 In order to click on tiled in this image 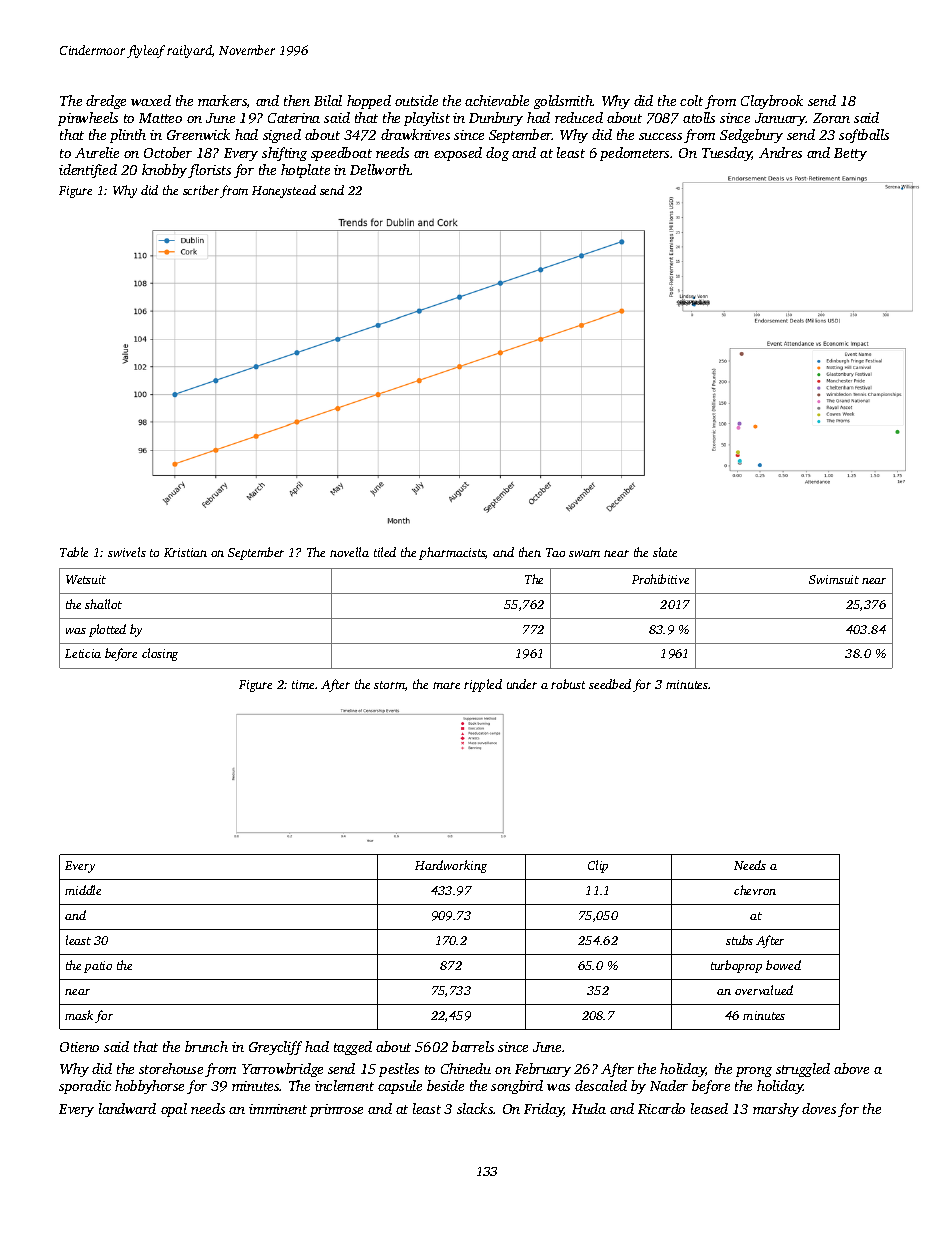, I will do `click(385, 552)`.
